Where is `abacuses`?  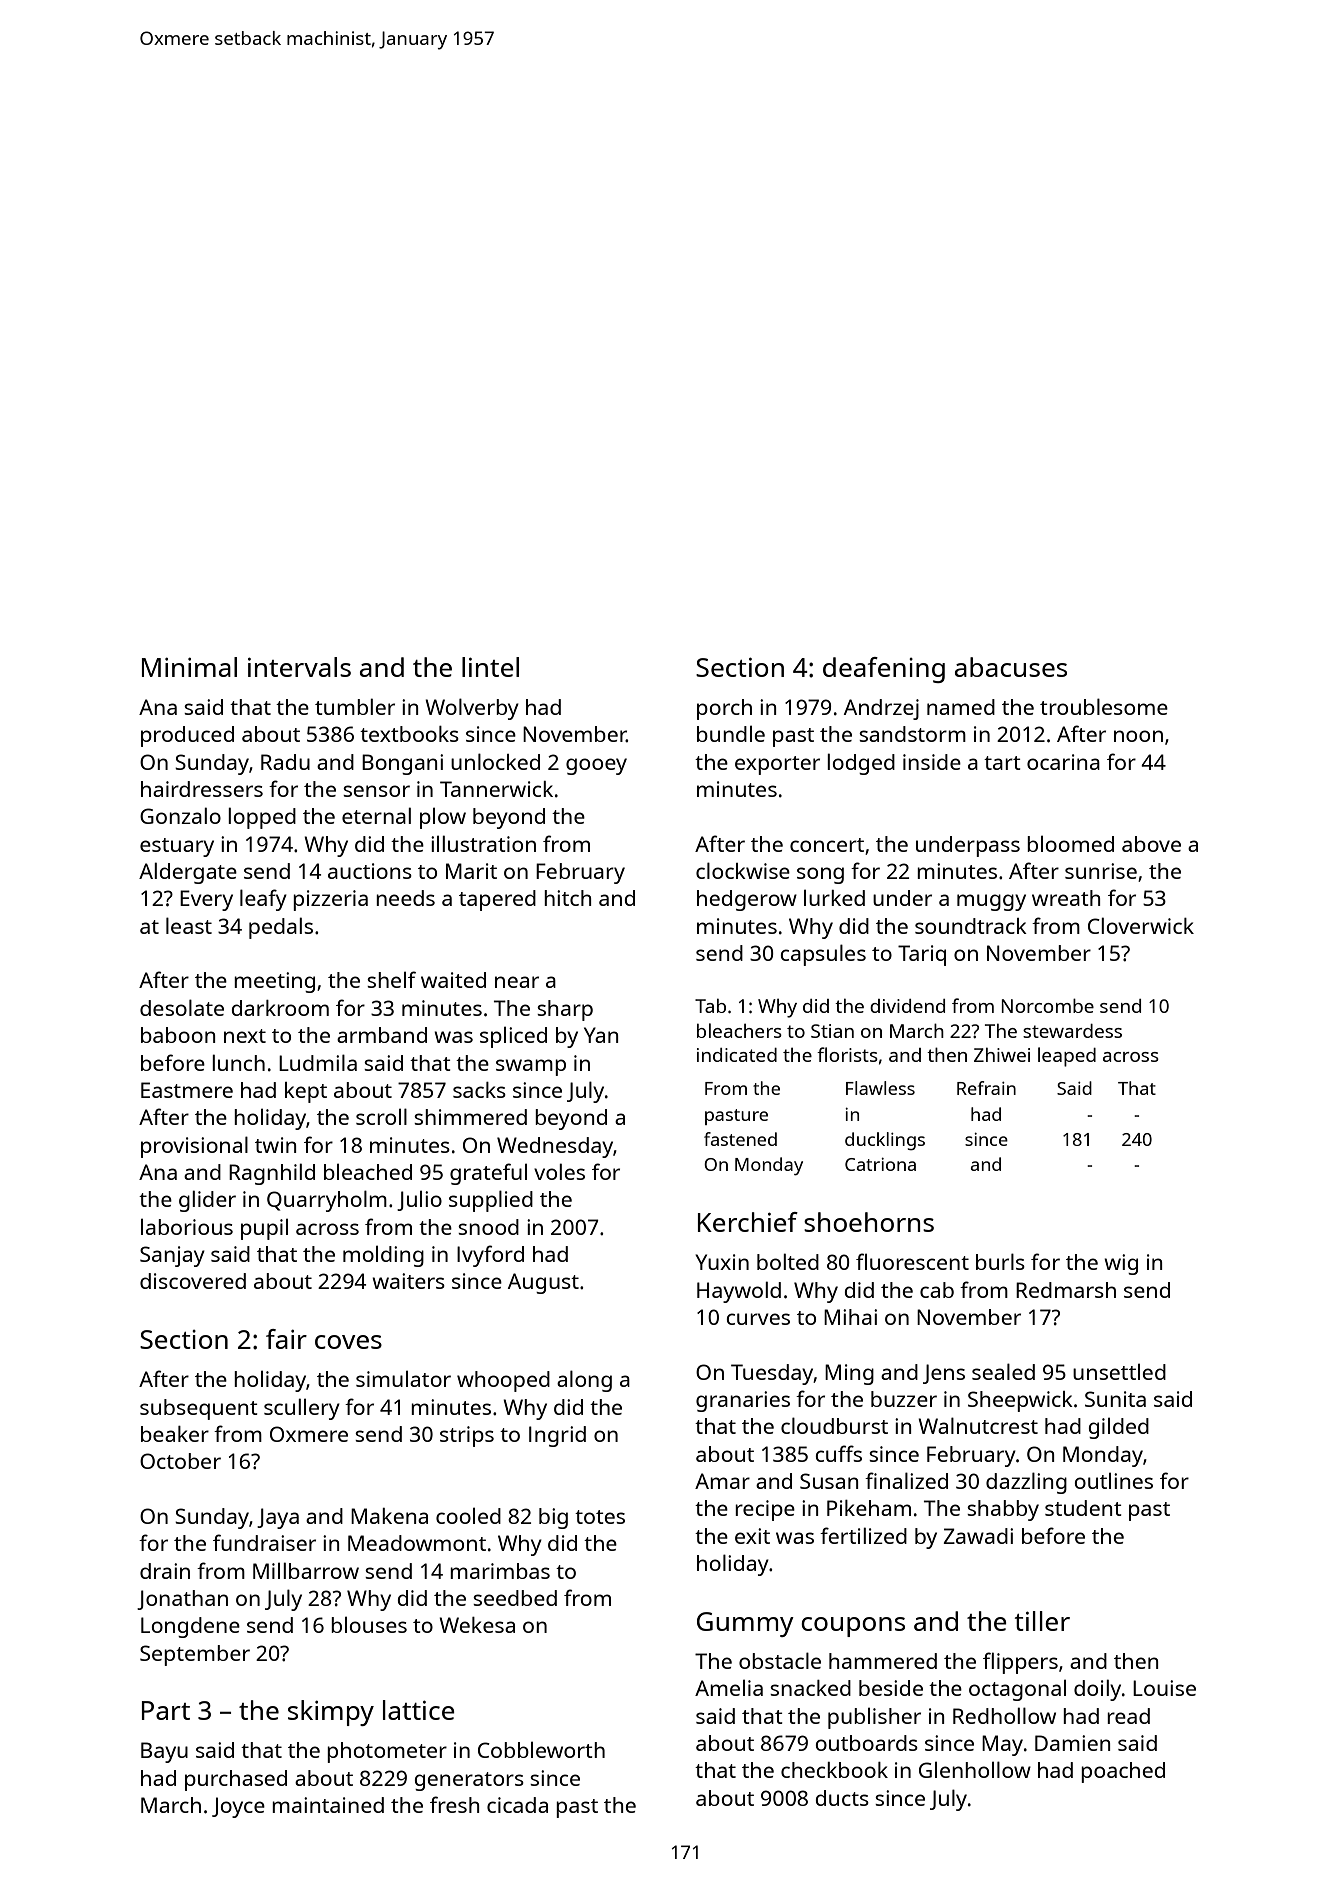
abacuses is located at coordinates (1011, 667).
